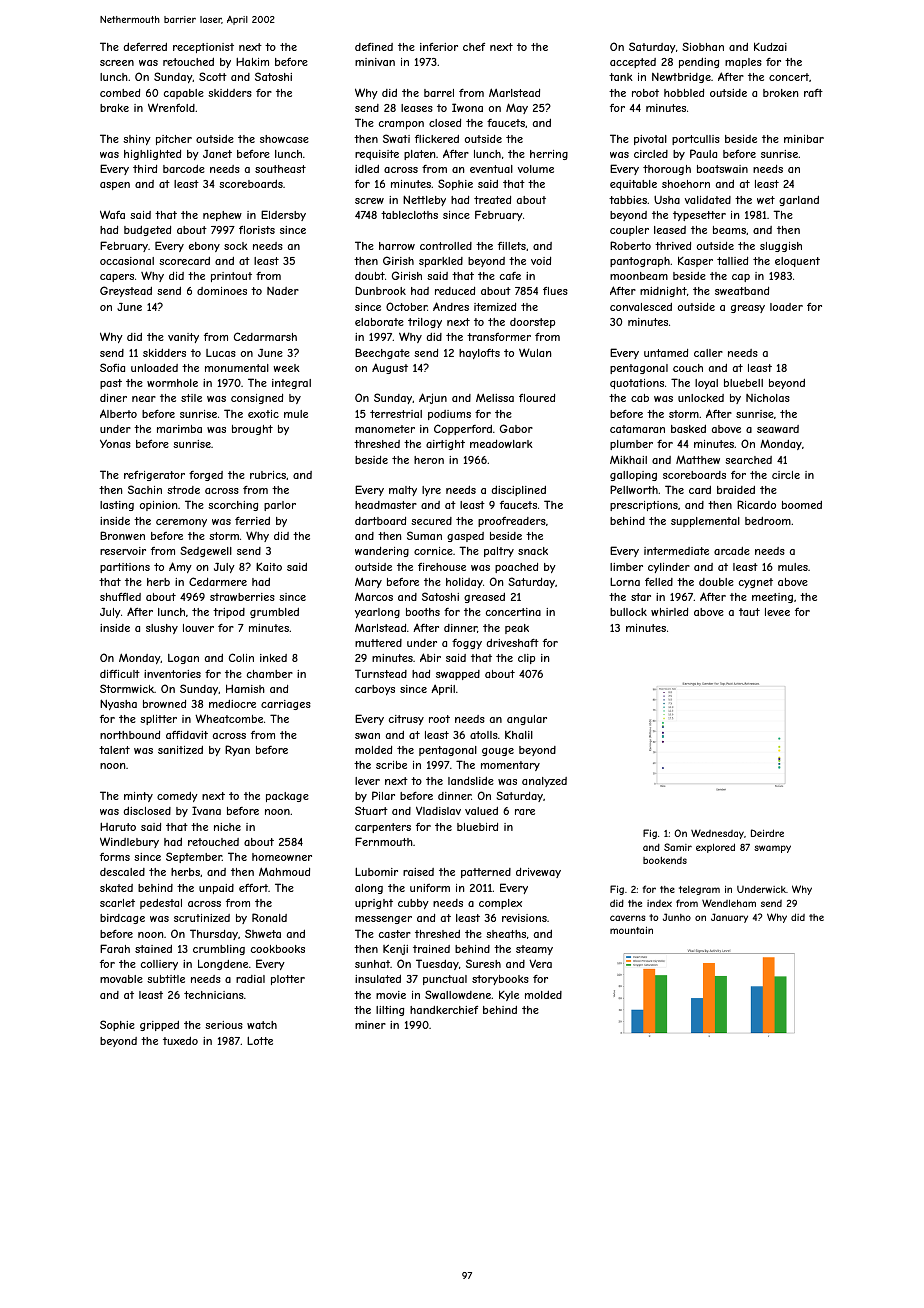  Describe the element at coordinates (698, 459) in the screenshot. I see `Matthew` at that location.
